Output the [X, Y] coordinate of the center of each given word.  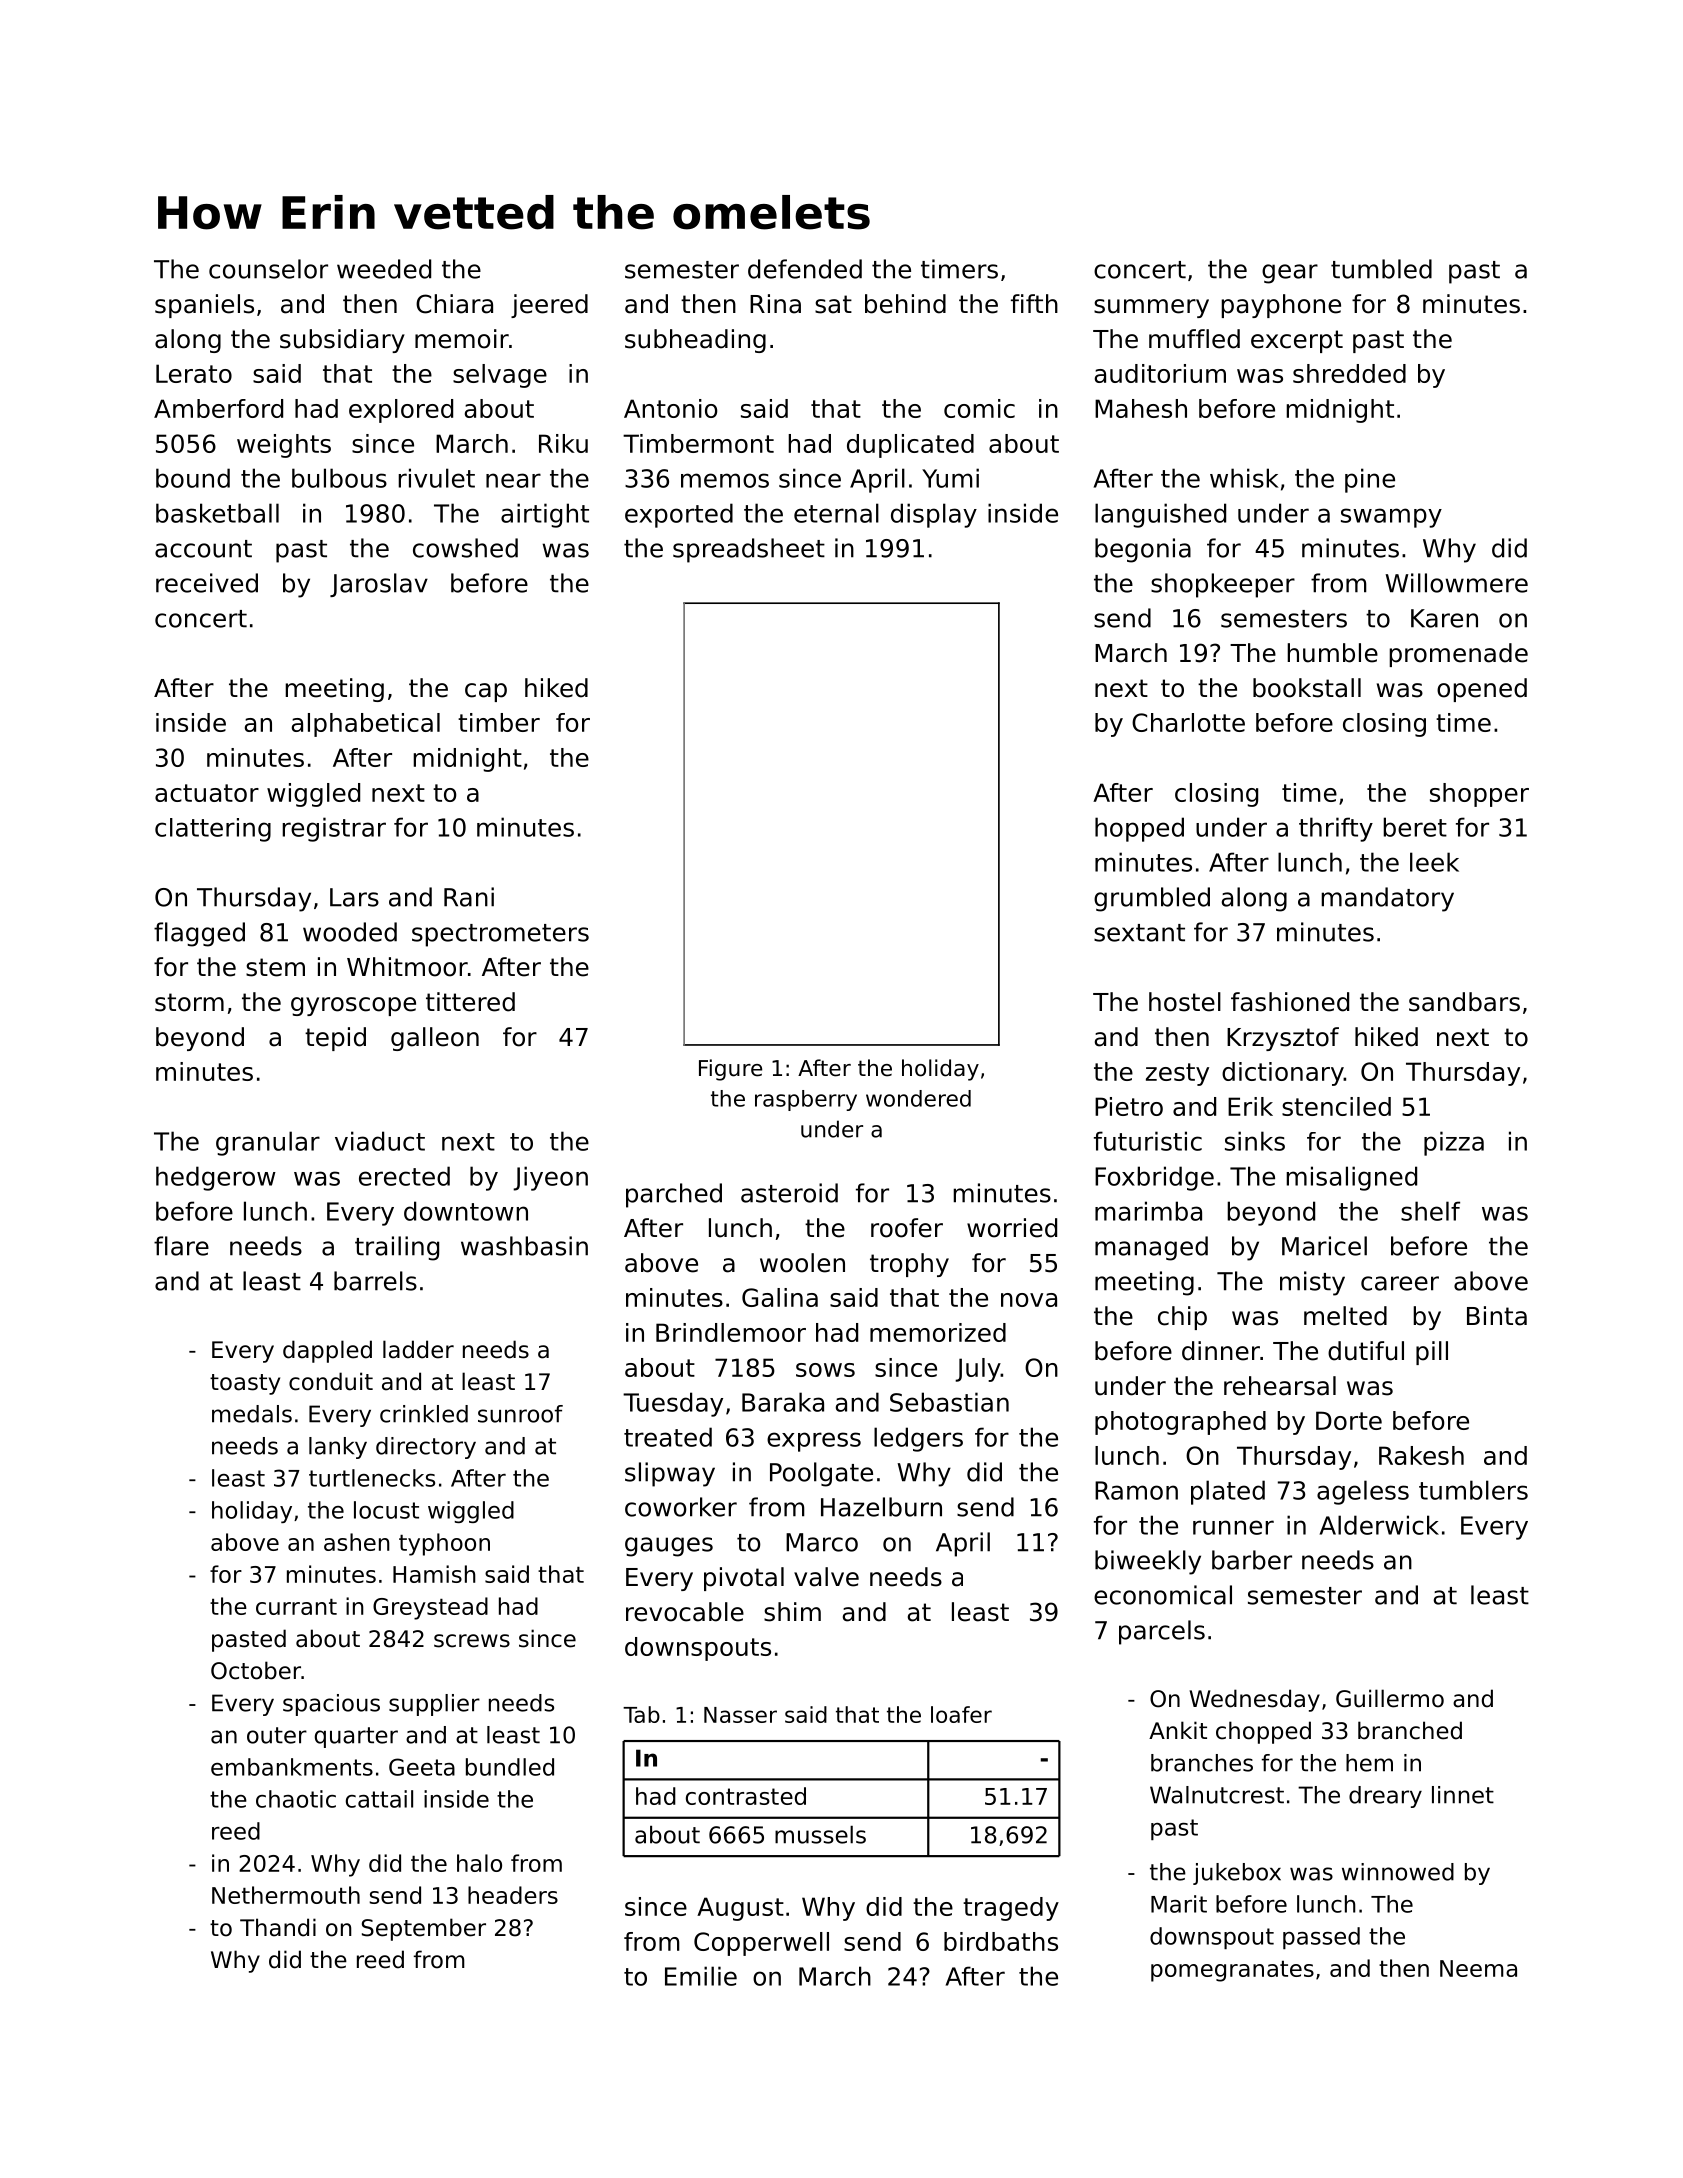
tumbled [1381, 269]
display [934, 515]
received [207, 583]
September [424, 1929]
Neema [1478, 1968]
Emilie [701, 1976]
